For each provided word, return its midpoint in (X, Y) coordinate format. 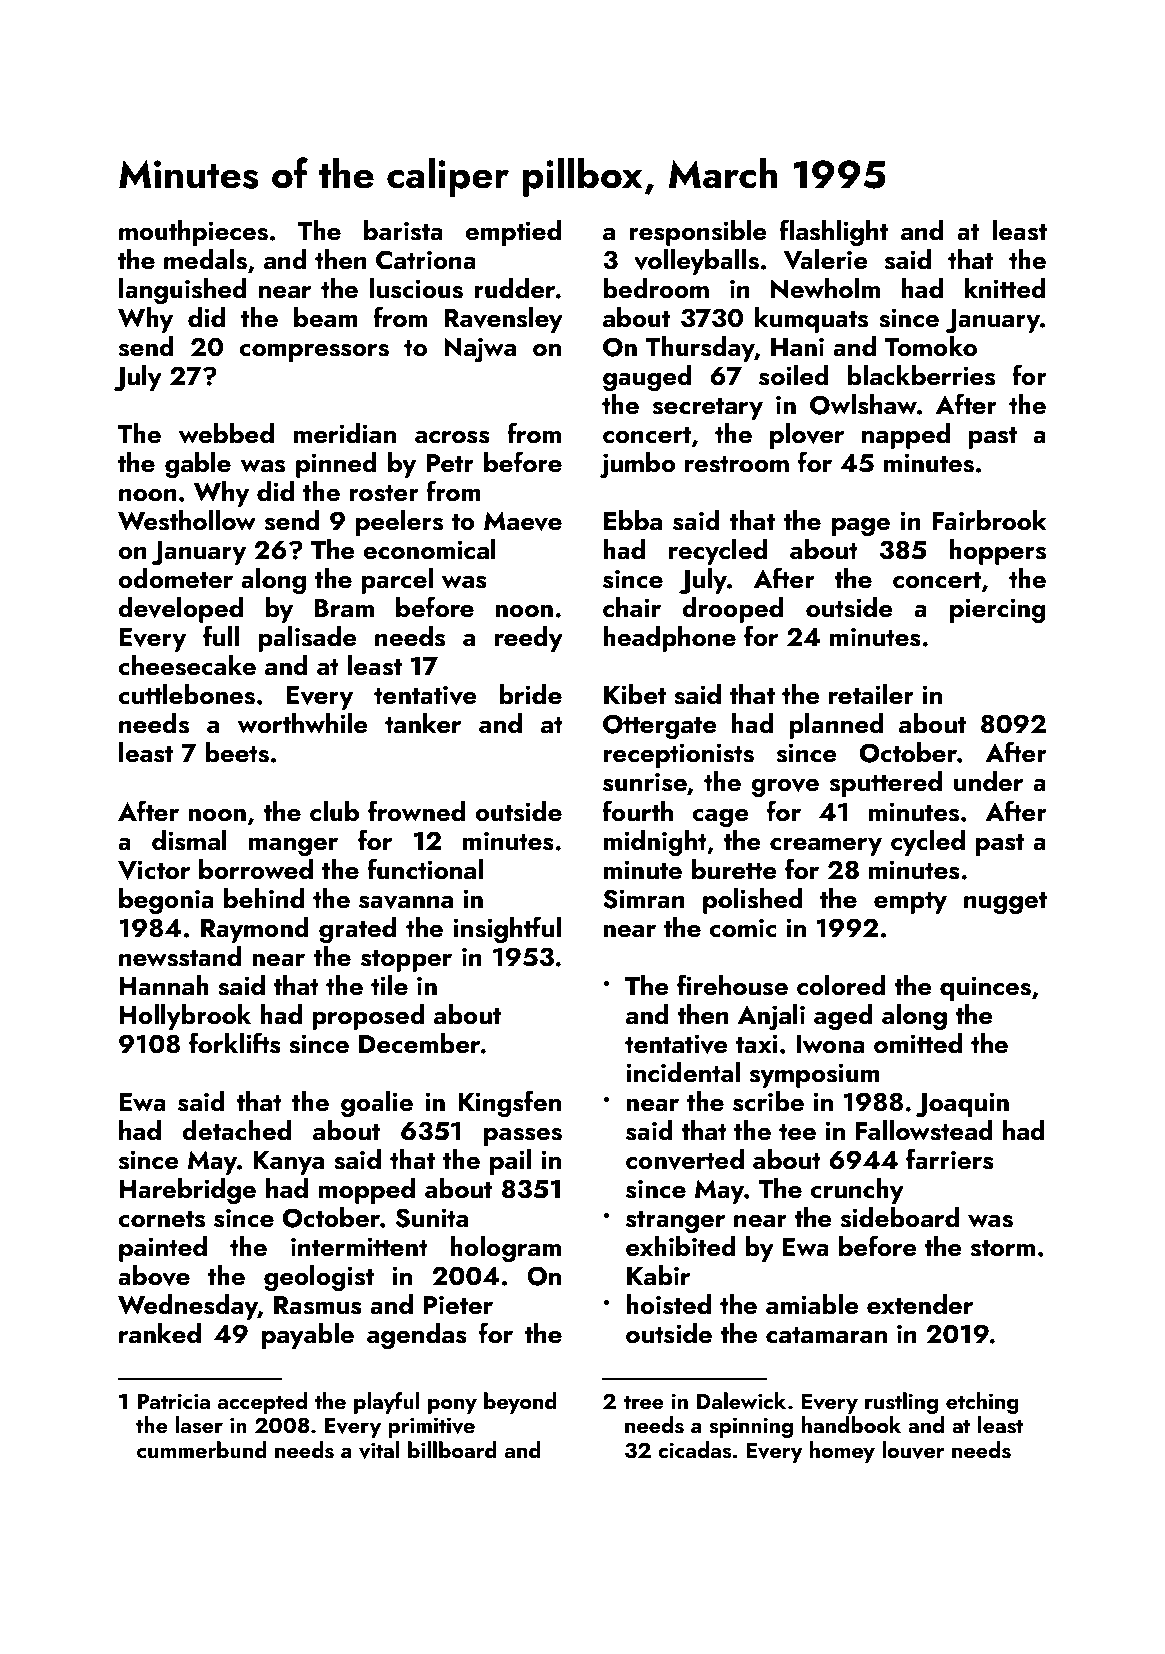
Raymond (255, 930)
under (988, 781)
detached (236, 1130)
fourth (637, 811)
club (334, 811)
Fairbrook (989, 520)
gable (198, 465)
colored (841, 985)
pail (510, 1162)
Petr (450, 463)
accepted (262, 1403)
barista (403, 230)
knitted (1005, 288)
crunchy (857, 1191)
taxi (757, 1043)
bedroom (656, 288)
